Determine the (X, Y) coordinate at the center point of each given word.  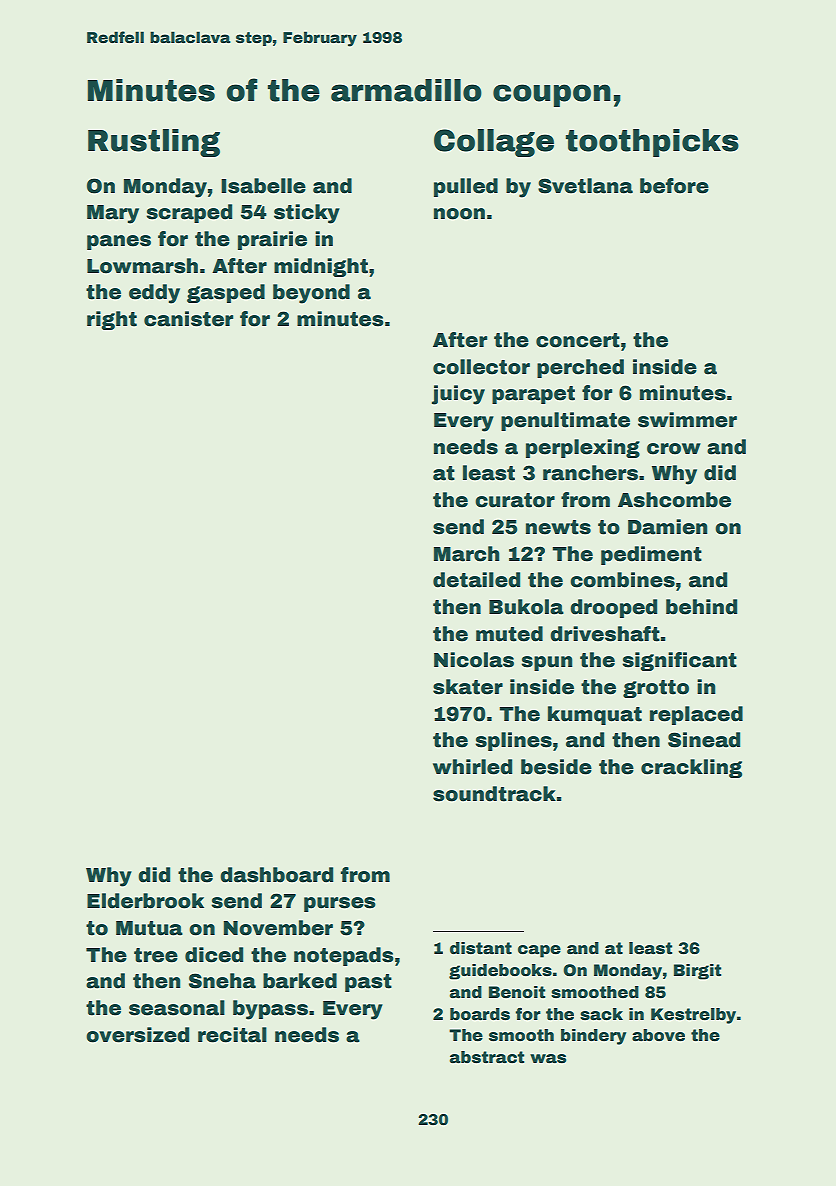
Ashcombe (674, 500)
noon (459, 214)
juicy (458, 395)
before (674, 186)
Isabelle (263, 186)
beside (556, 767)
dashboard (276, 875)
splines (514, 741)
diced (214, 955)
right (112, 320)
